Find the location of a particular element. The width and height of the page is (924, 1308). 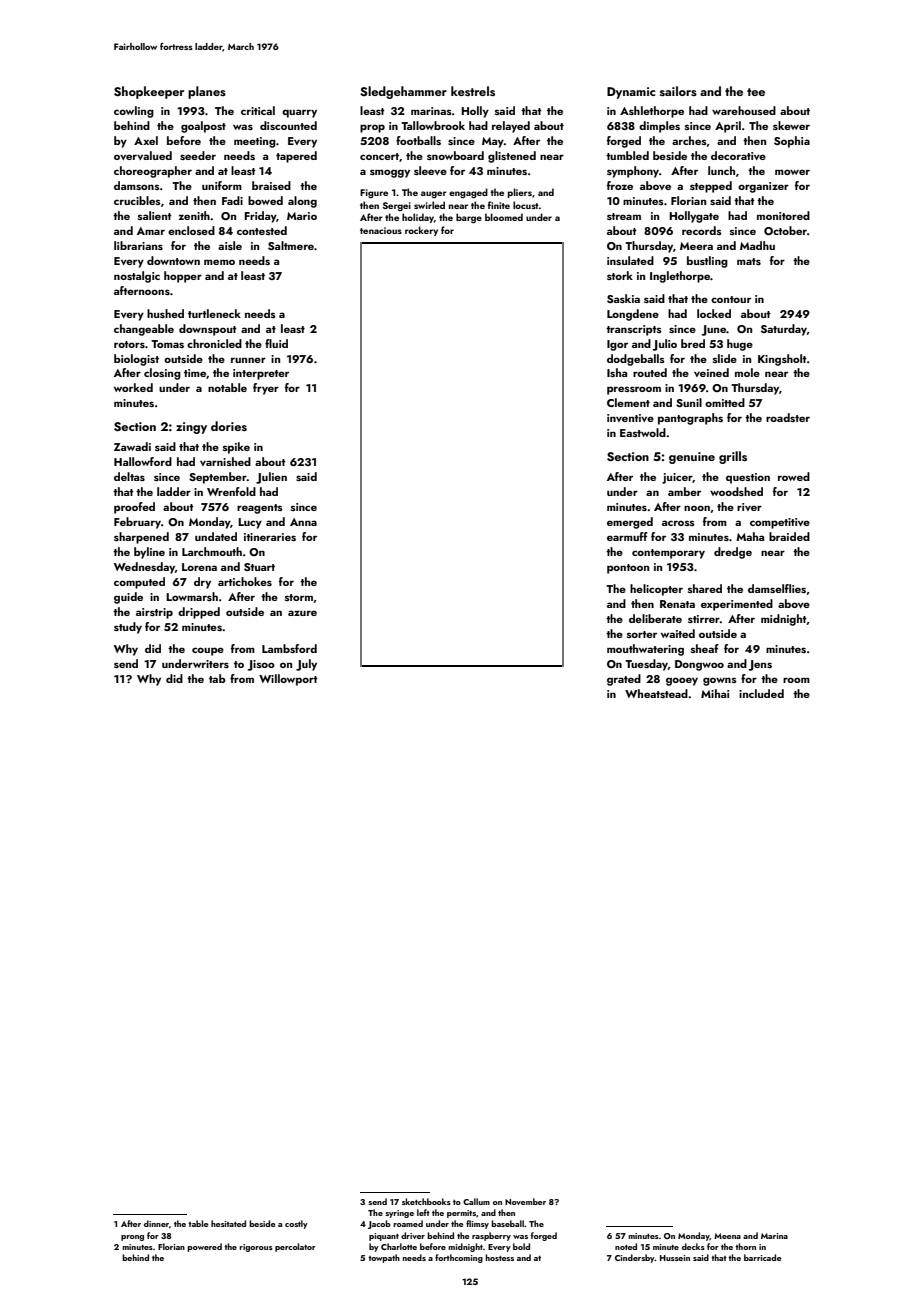

Willowport is located at coordinates (288, 680).
